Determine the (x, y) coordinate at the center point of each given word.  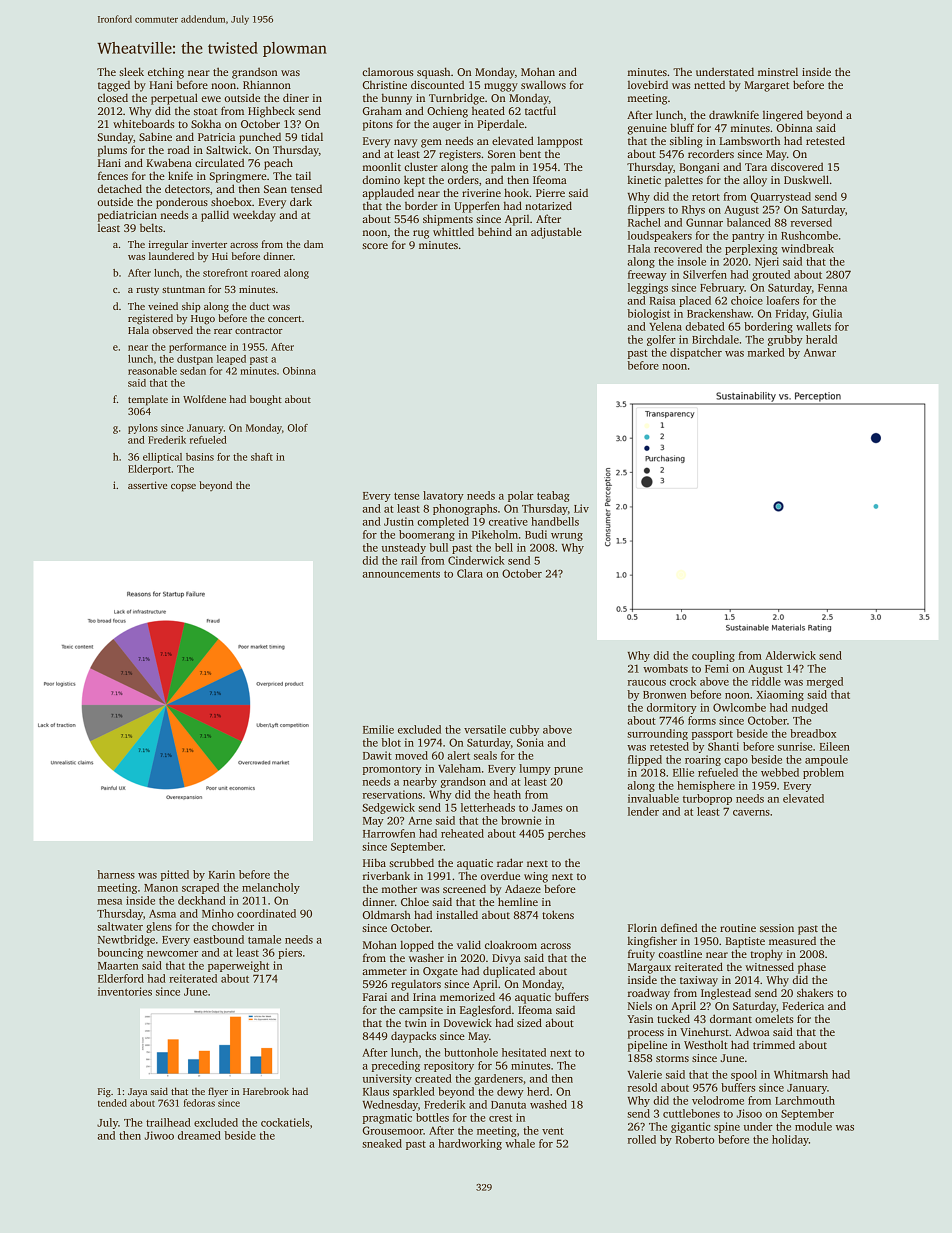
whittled (453, 231)
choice (747, 300)
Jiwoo (159, 1135)
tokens (558, 914)
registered (150, 319)
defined (679, 927)
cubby (524, 730)
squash (433, 73)
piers (290, 953)
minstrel (778, 71)
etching (166, 73)
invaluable (653, 798)
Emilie (378, 729)
